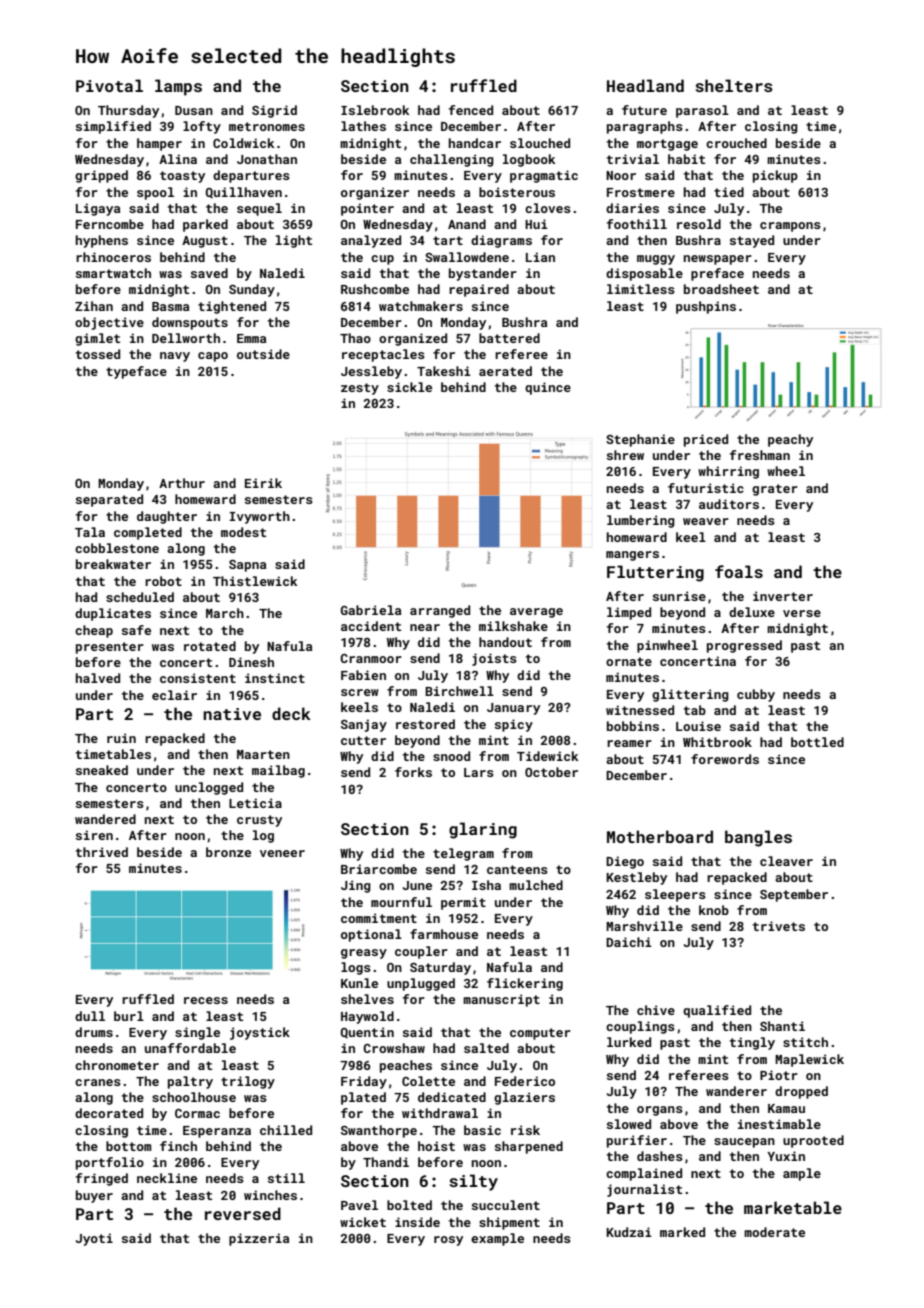 Image resolution: width=924 pixels, height=1308 pixels. What do you see at coordinates (736, 143) in the screenshot?
I see `crouched` at bounding box center [736, 143].
